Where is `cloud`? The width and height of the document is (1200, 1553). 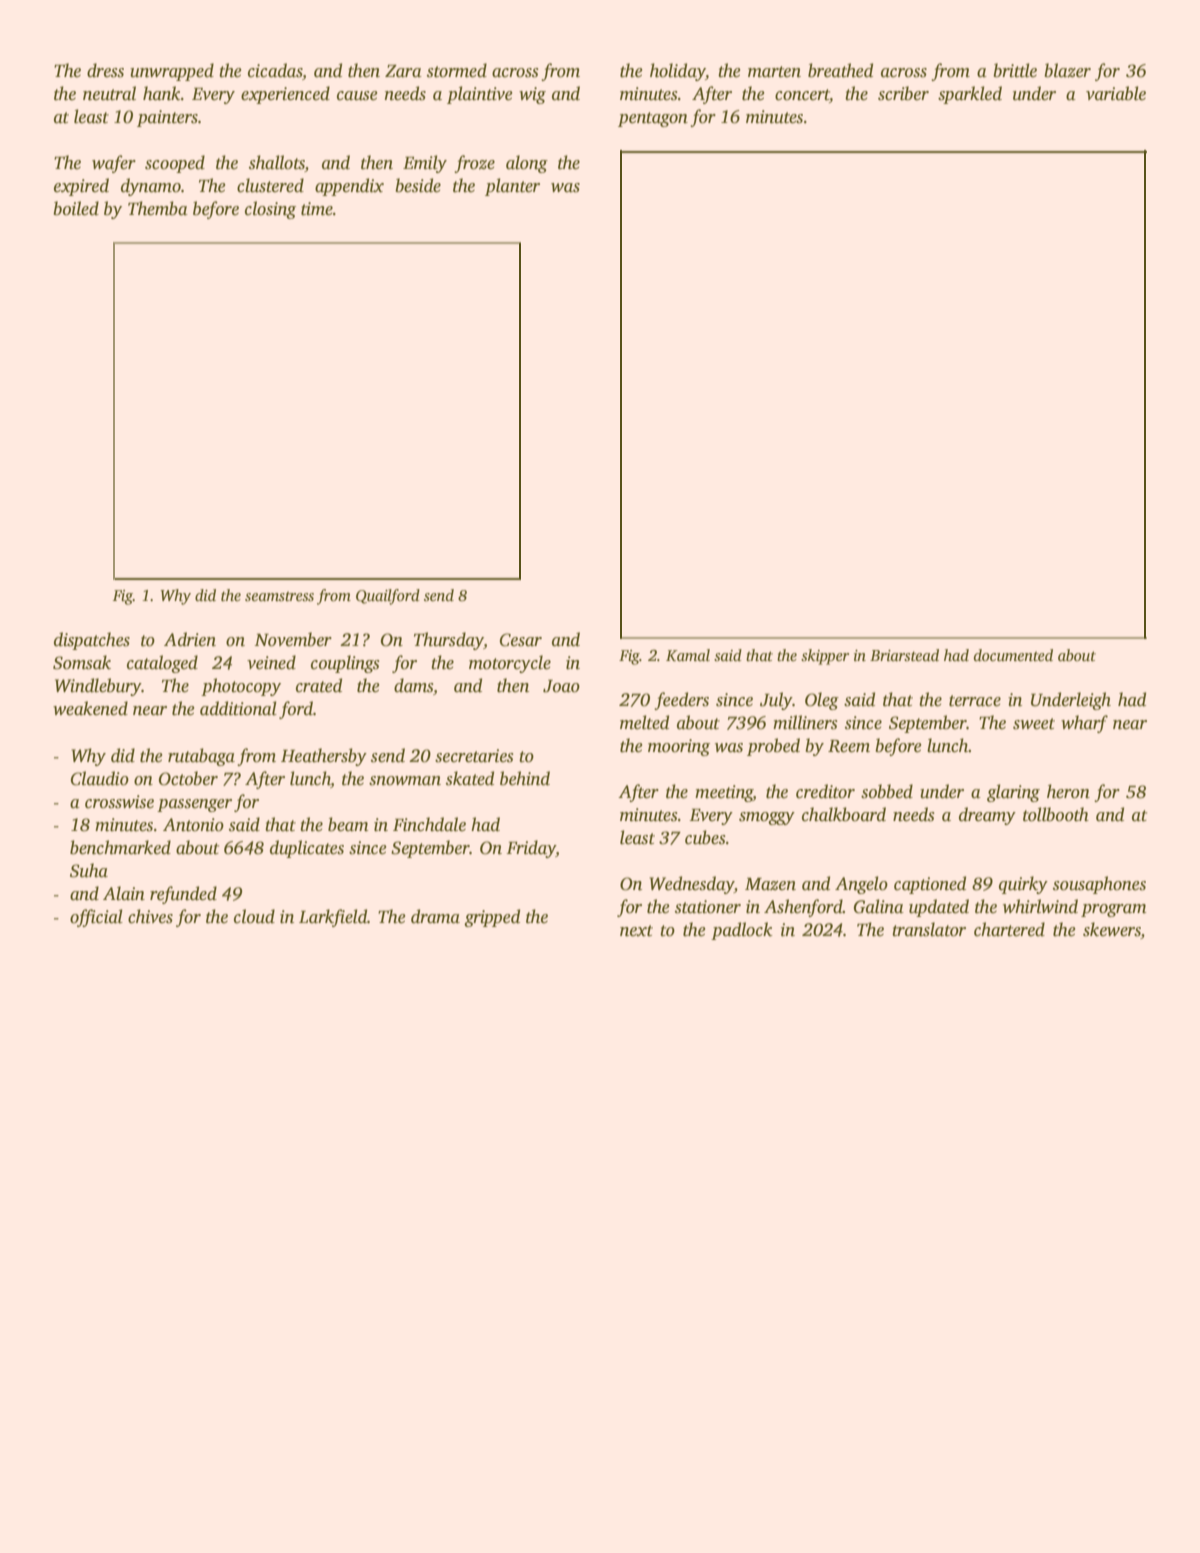 cloud is located at coordinates (254, 916).
